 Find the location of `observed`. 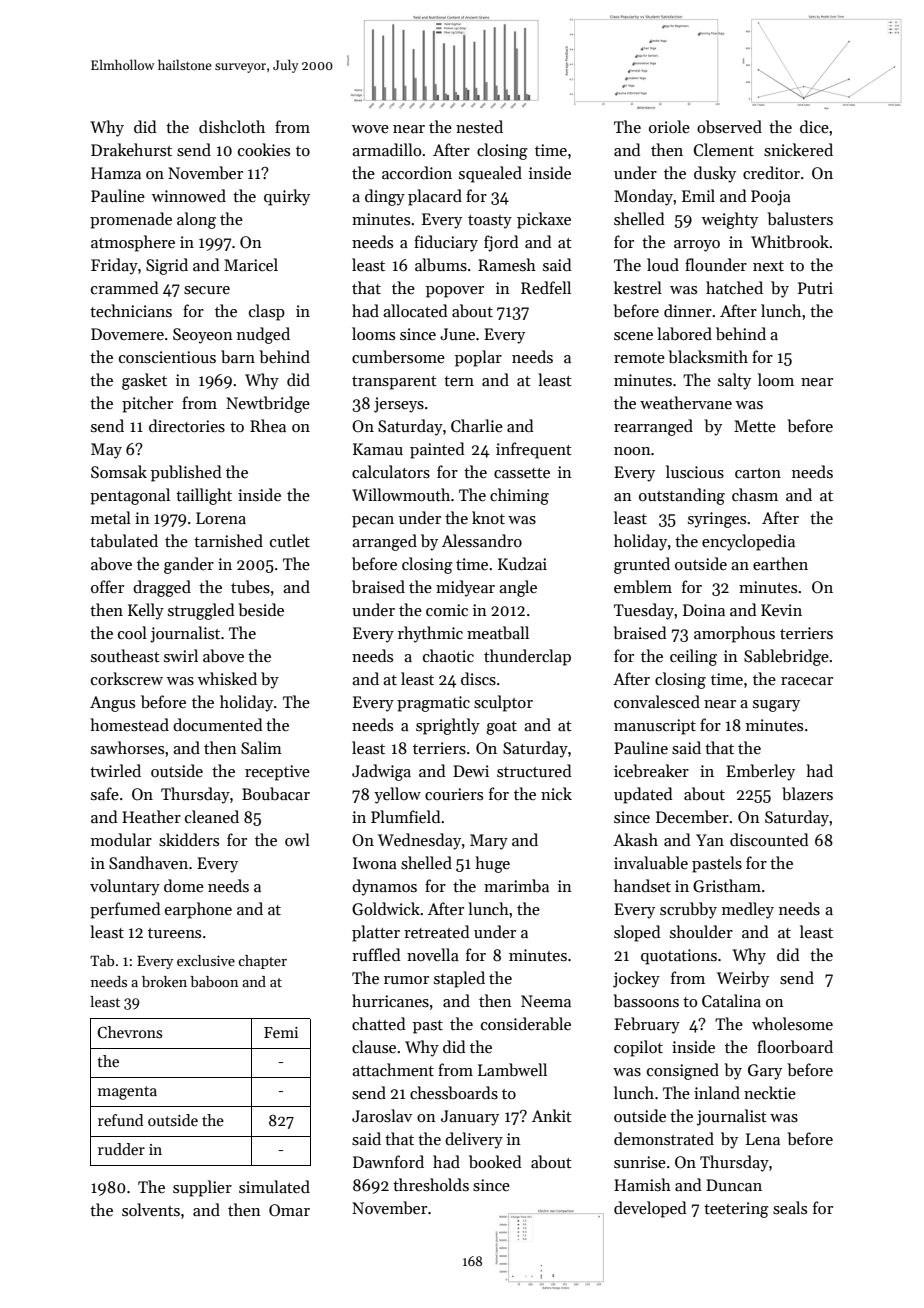

observed is located at coordinates (729, 127).
